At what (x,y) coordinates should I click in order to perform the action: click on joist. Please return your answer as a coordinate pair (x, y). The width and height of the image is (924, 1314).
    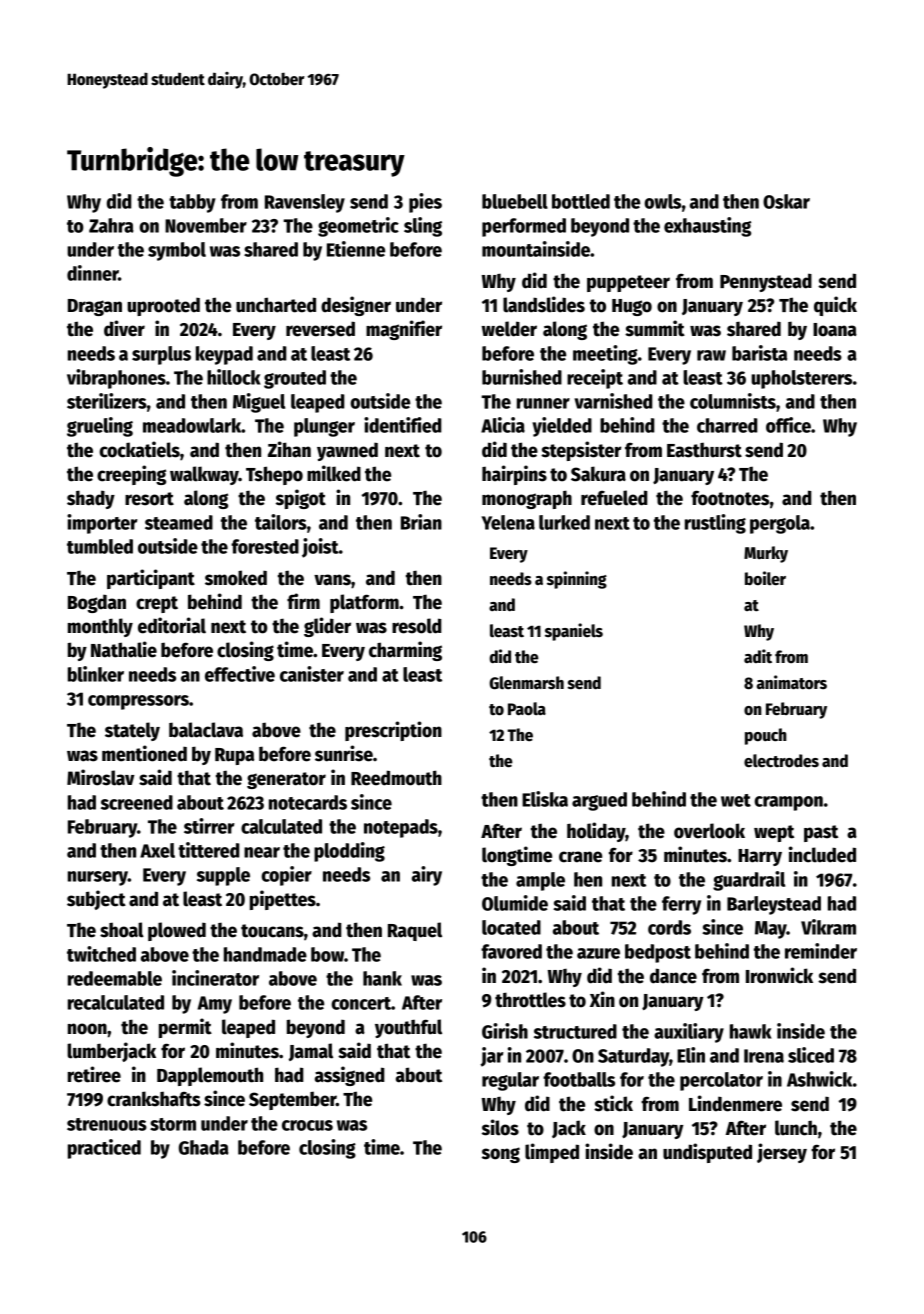
    Looking at the image, I should click on (320, 548).
